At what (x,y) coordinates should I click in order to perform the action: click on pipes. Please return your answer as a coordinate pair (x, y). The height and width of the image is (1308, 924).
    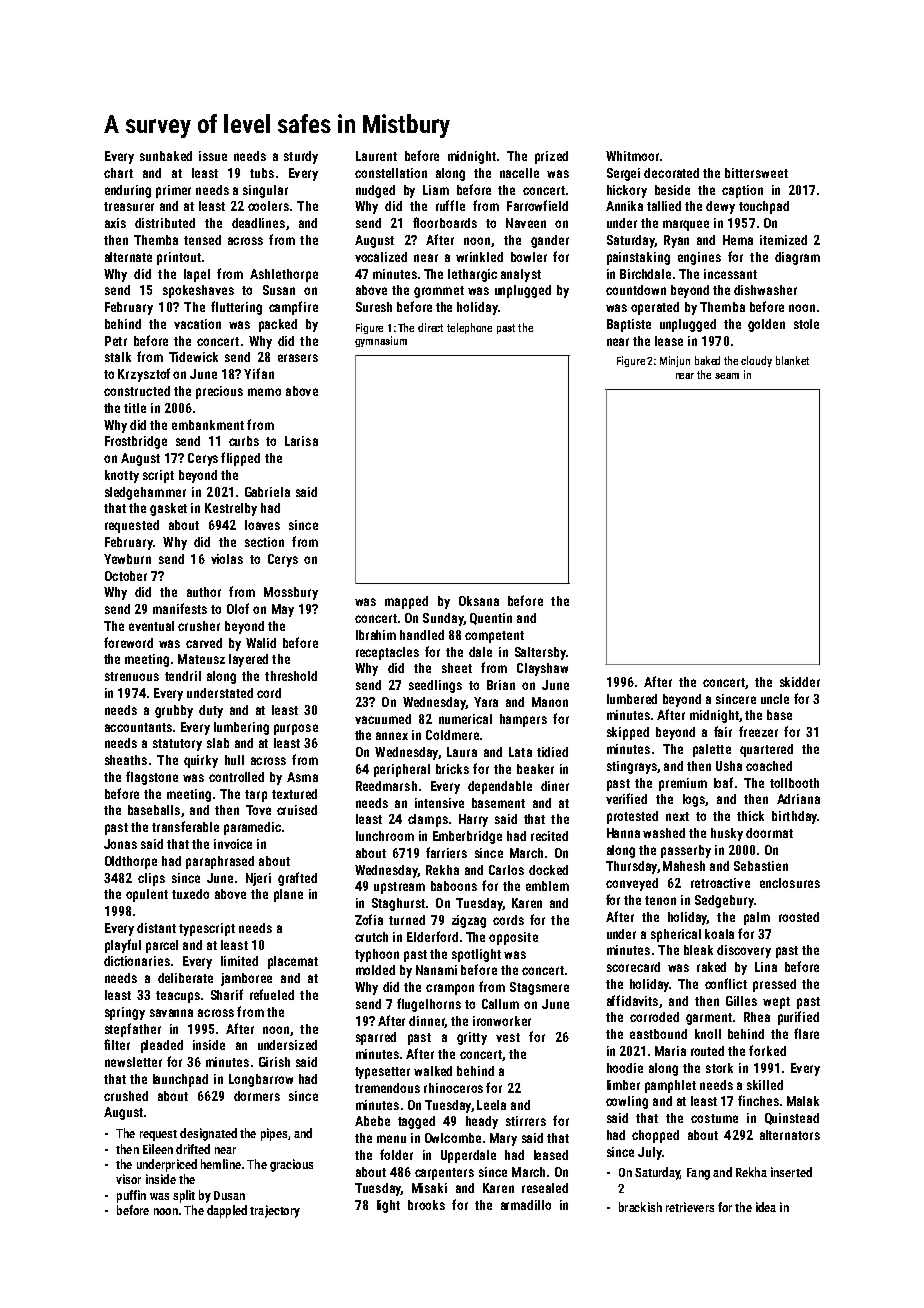
    Looking at the image, I should click on (274, 1134).
